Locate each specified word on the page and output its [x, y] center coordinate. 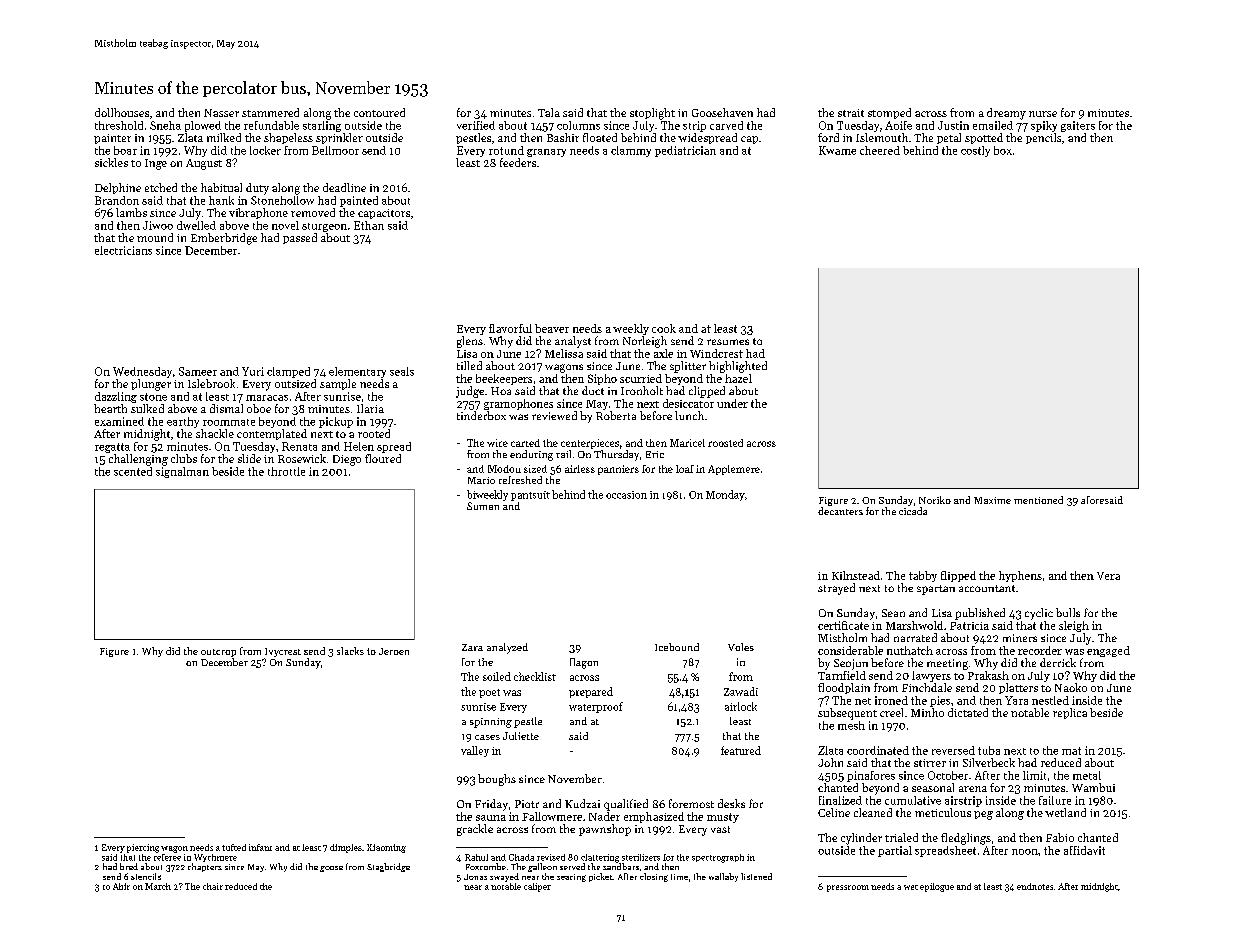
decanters [840, 511]
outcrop [218, 653]
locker [265, 150]
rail [563, 454]
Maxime [992, 500]
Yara [1016, 700]
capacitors [384, 214]
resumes [728, 342]
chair [213, 886]
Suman [483, 506]
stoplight [652, 114]
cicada [913, 511]
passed [300, 238]
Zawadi [741, 691]
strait [851, 113]
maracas [267, 398]
